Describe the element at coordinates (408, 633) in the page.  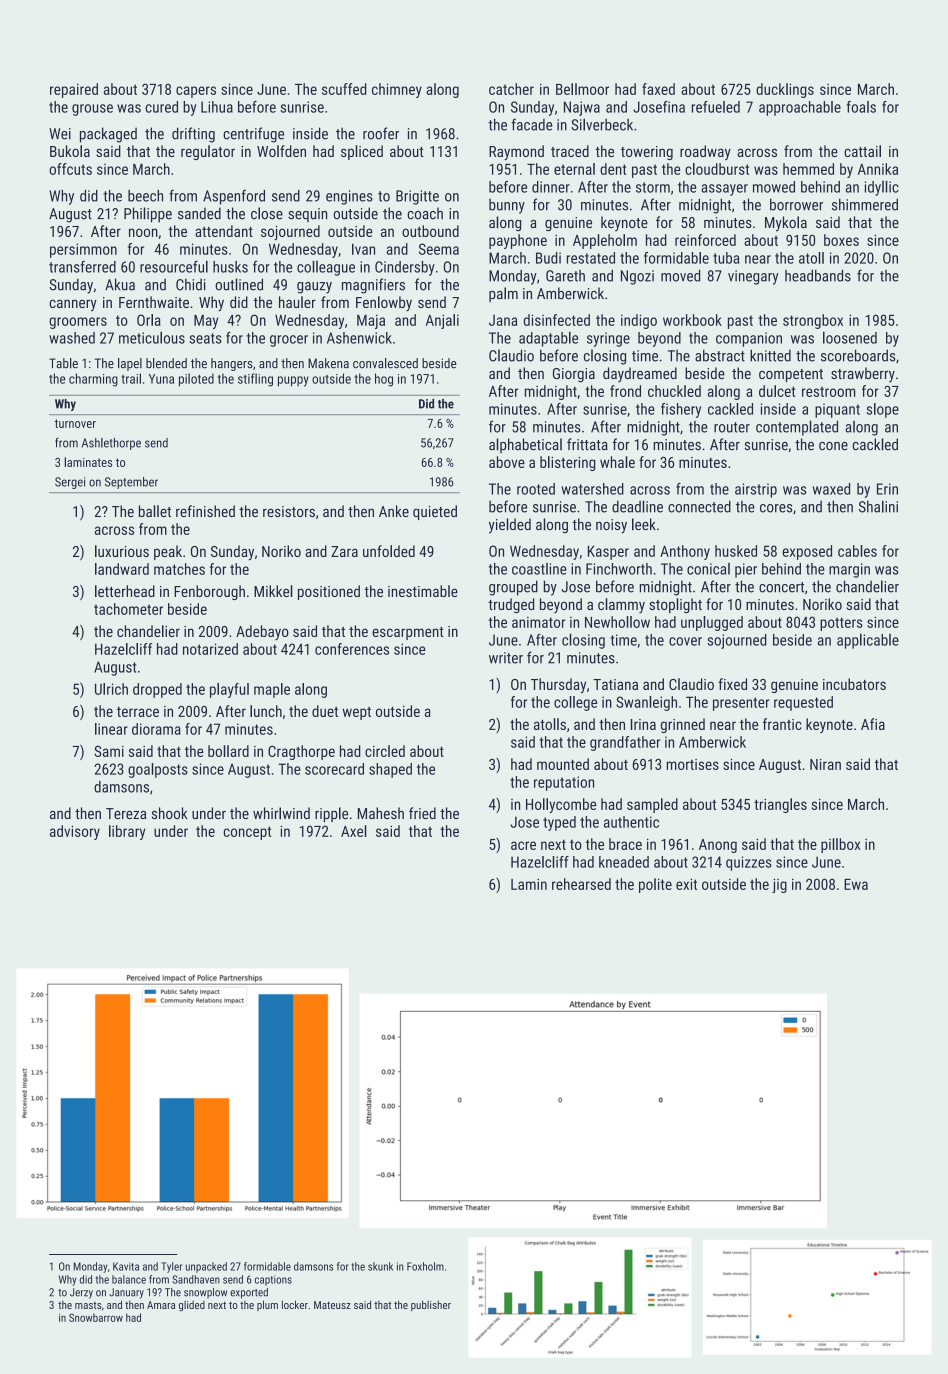
I see `escarpment` at that location.
